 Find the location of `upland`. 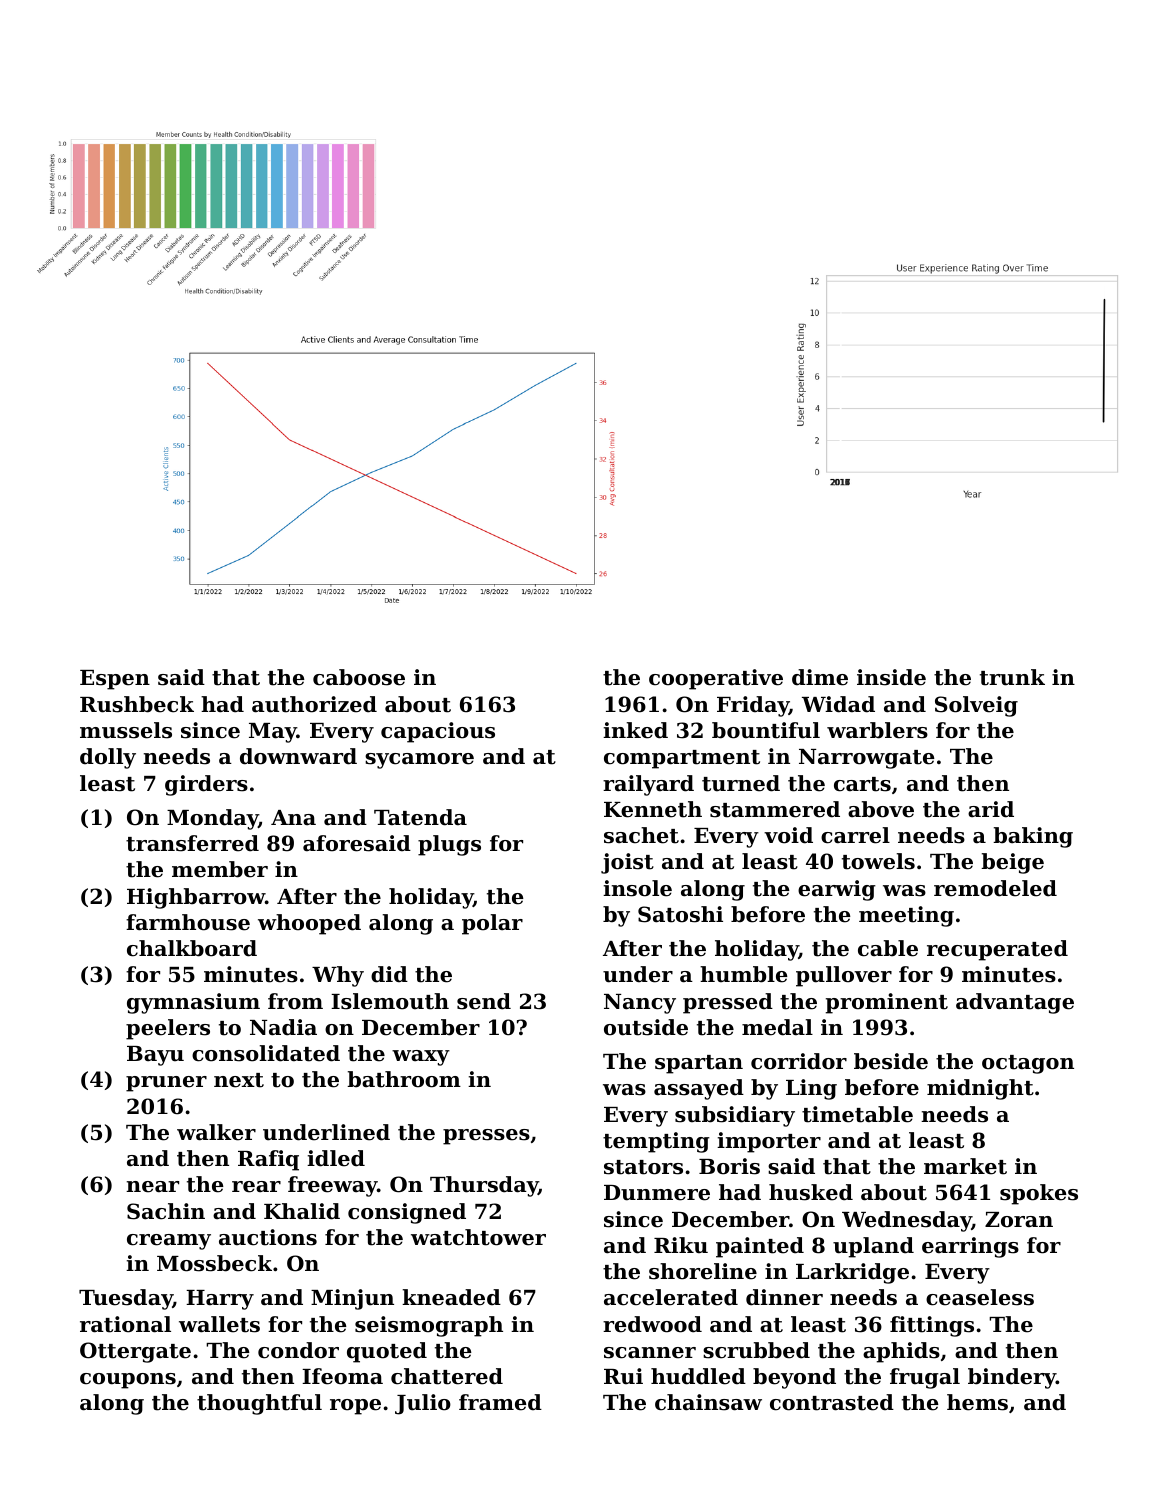

upland is located at coordinates (873, 1247).
